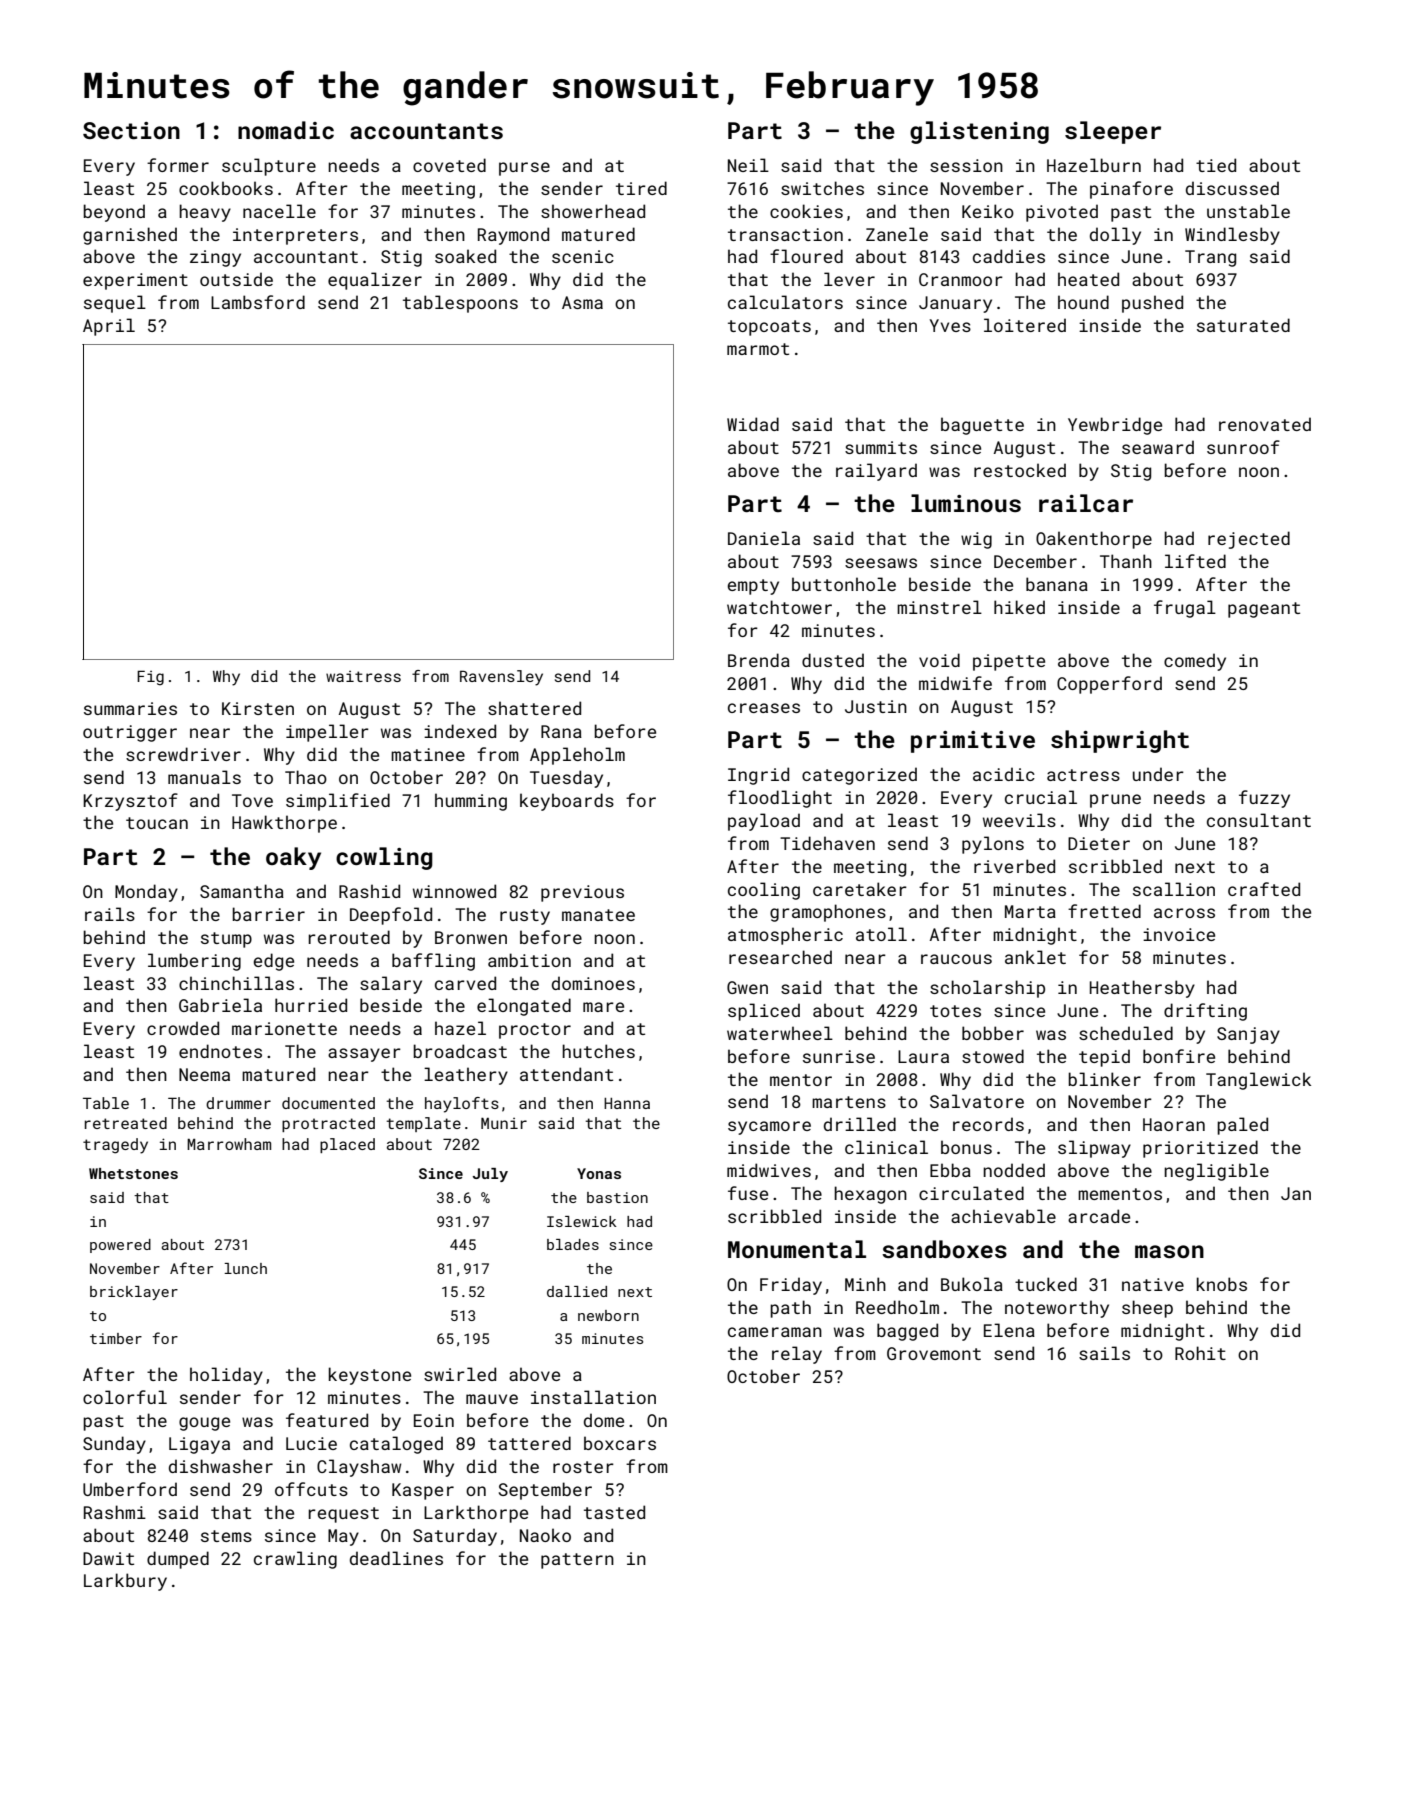 This document has height=1813, width=1401. Describe the element at coordinates (1264, 799) in the document. I see `fuzzy` at that location.
